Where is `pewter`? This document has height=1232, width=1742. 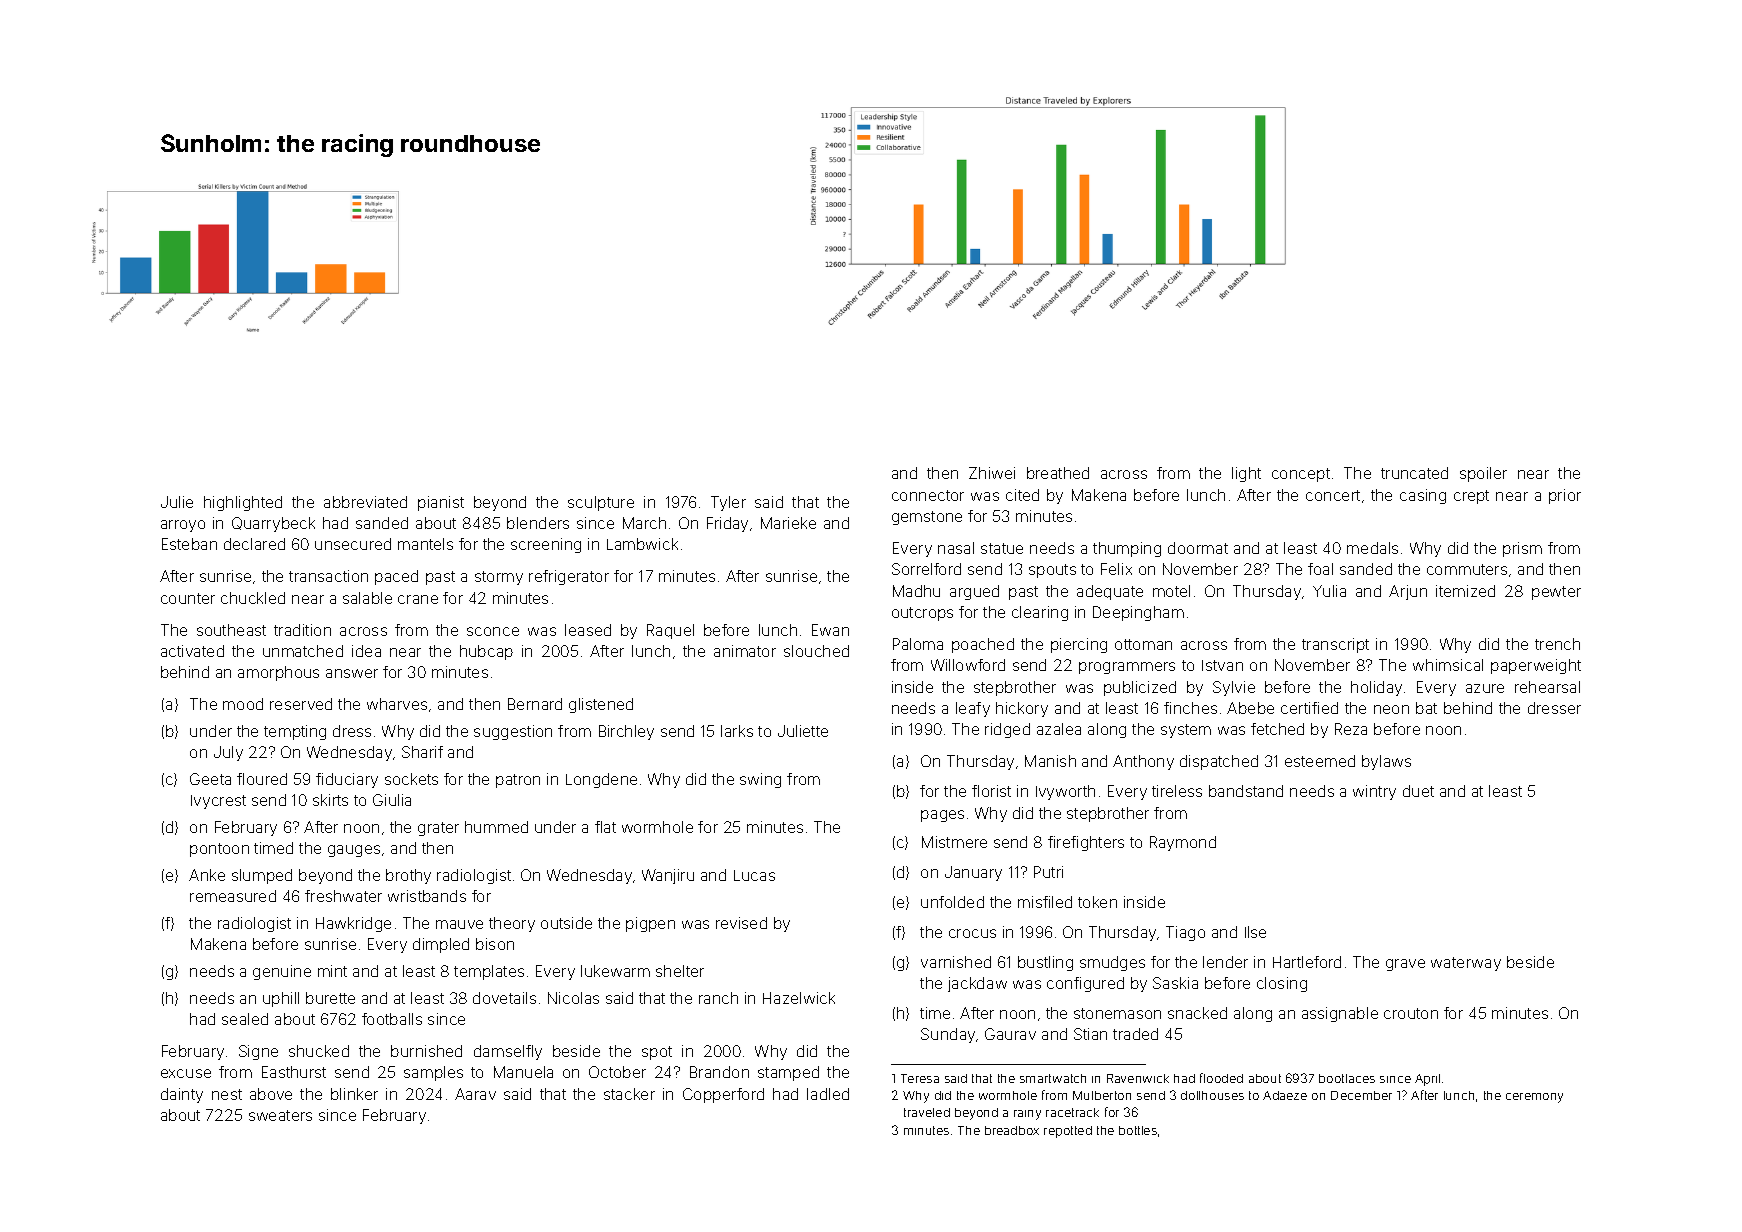 pewter is located at coordinates (1556, 593).
